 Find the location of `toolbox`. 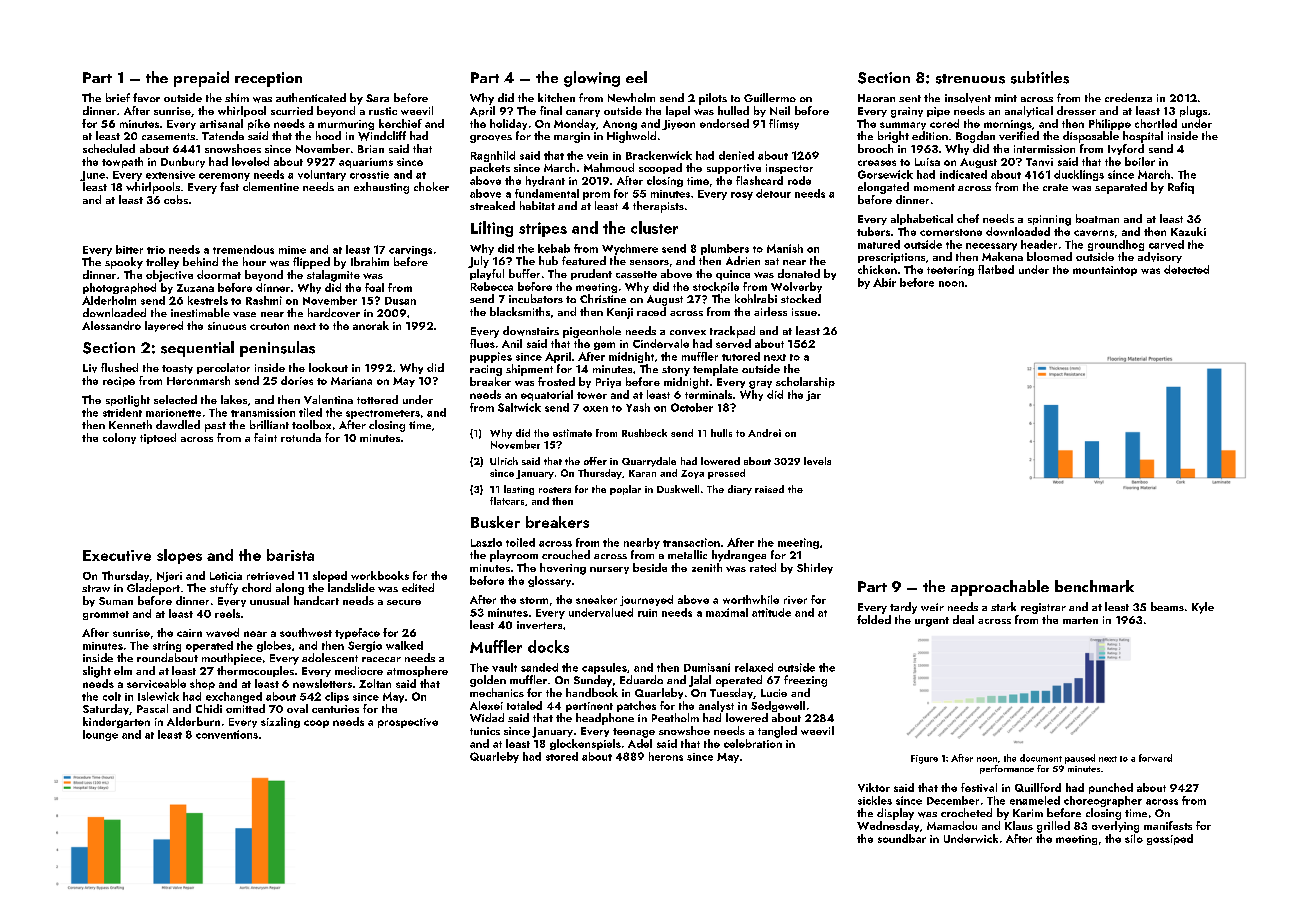

toolbox is located at coordinates (311, 424).
